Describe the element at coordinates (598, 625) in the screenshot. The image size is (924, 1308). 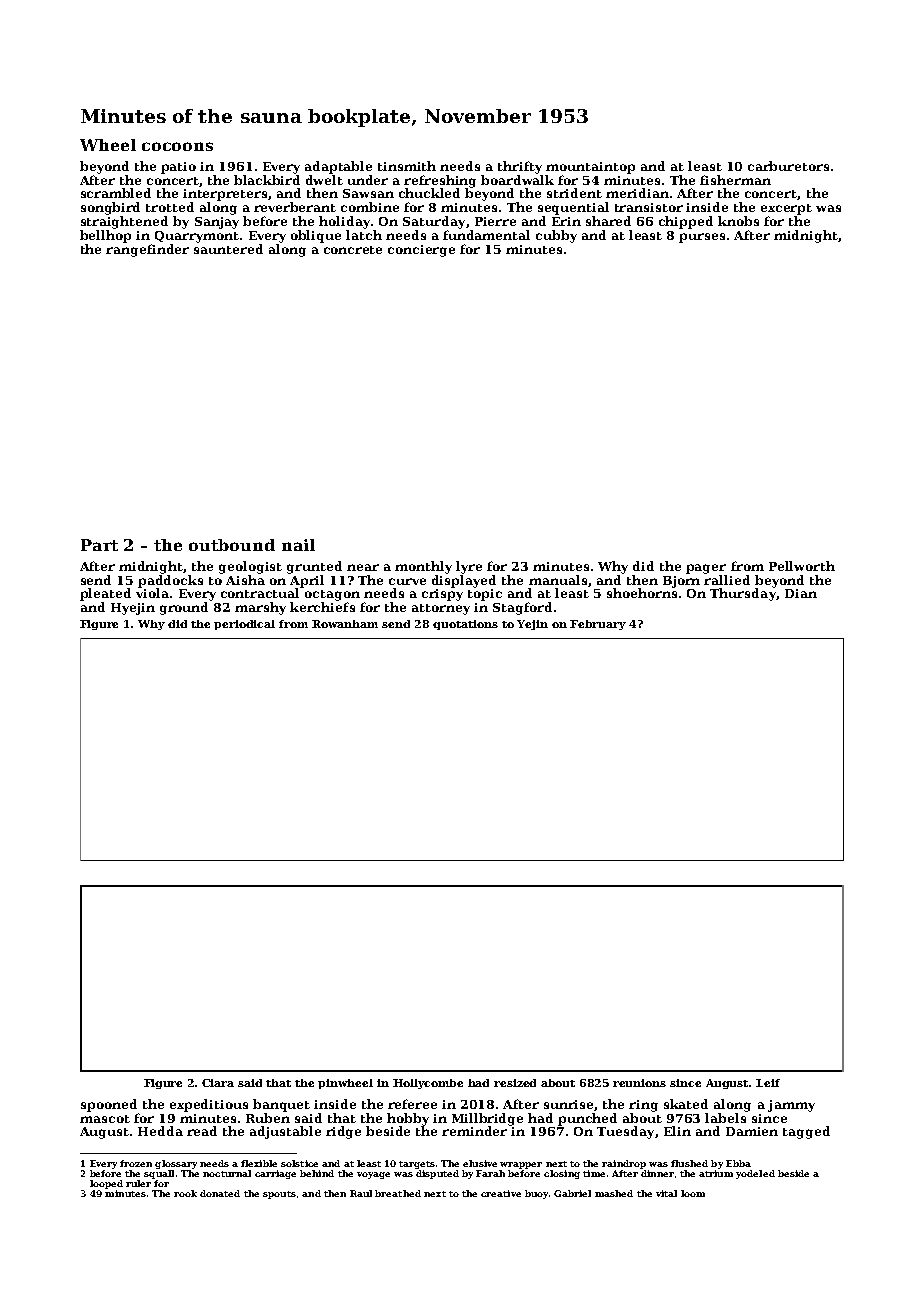
I see `February` at that location.
